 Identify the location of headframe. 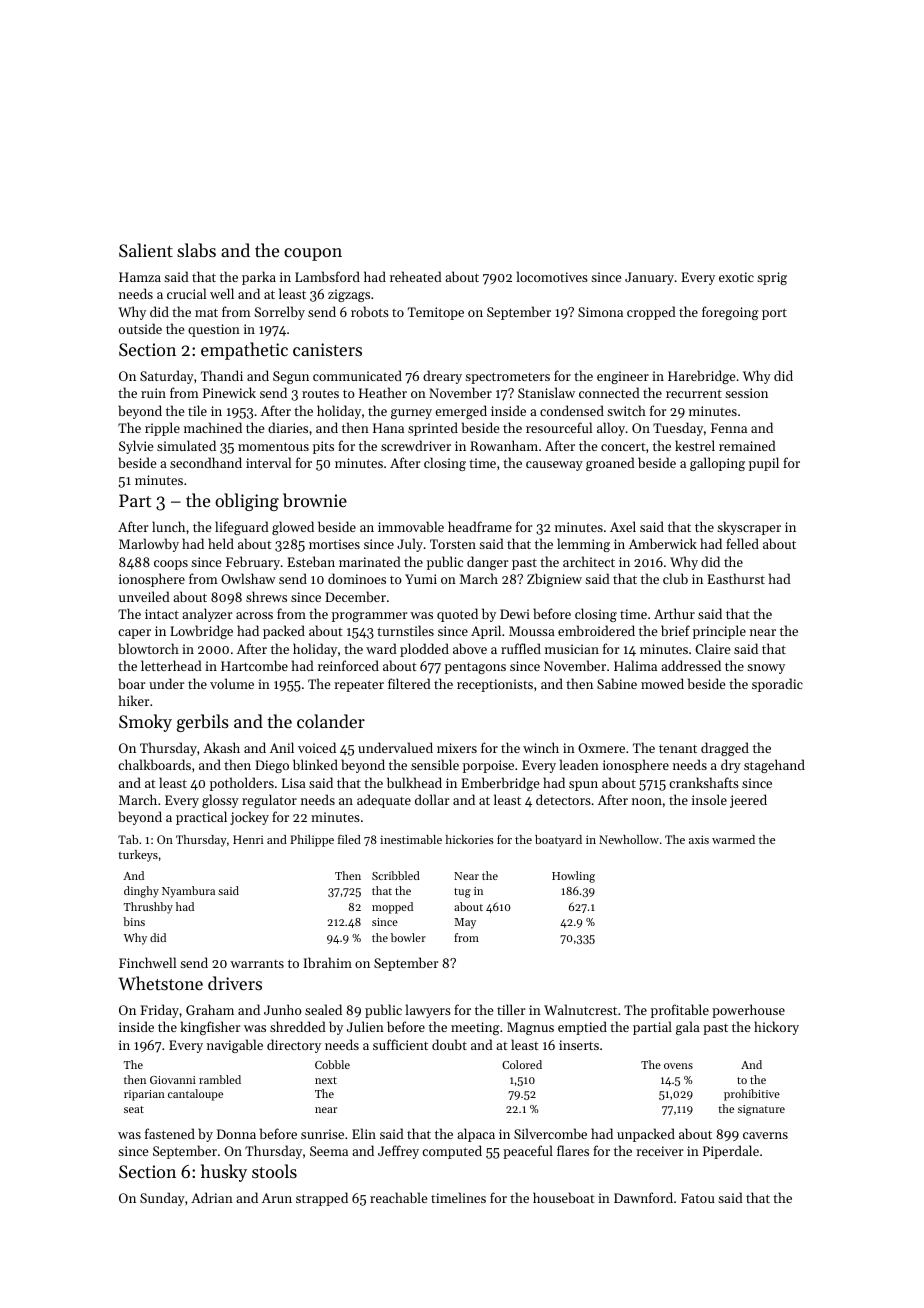
(480, 526).
